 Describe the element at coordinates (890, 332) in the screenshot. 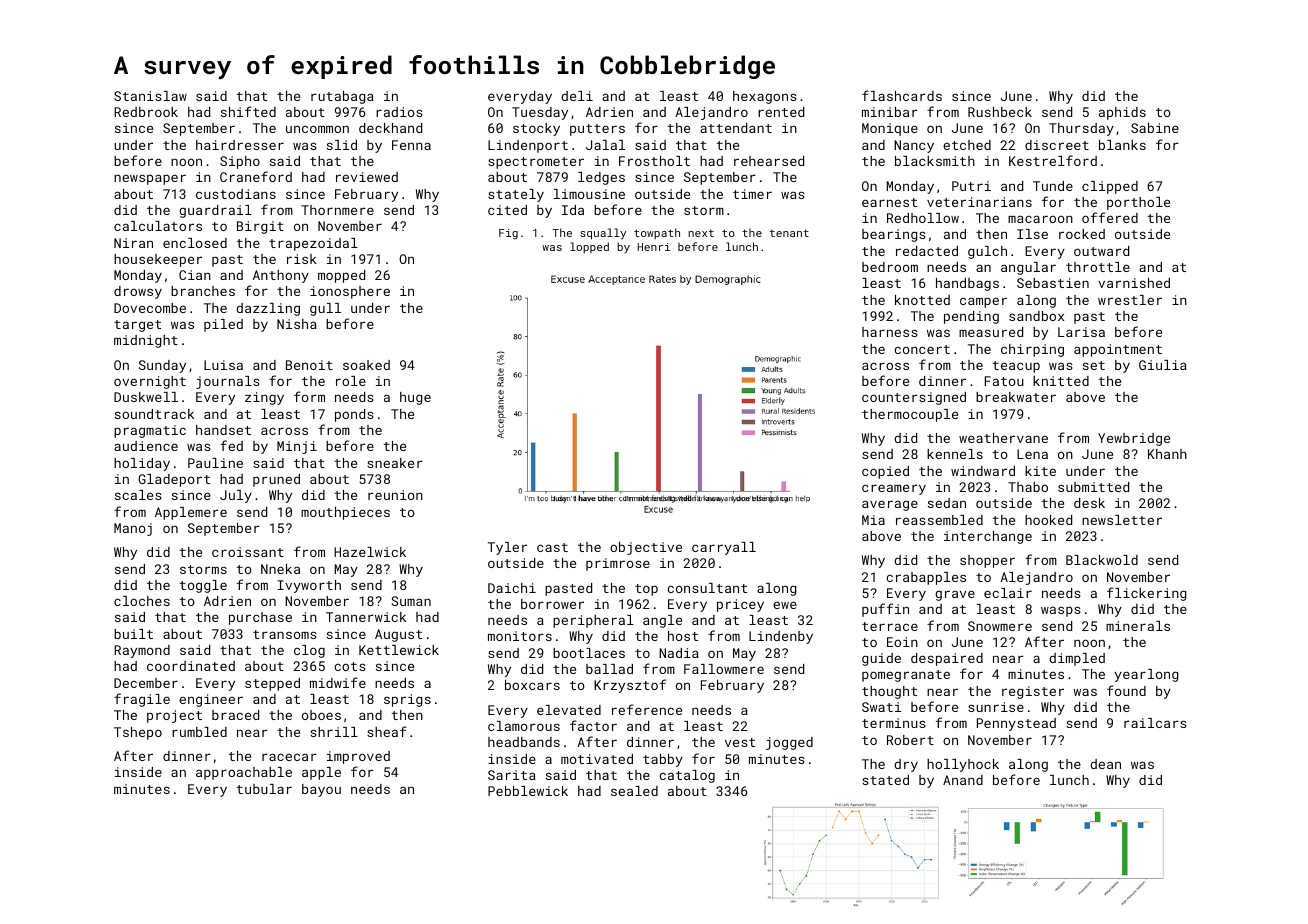

I see `harness` at that location.
